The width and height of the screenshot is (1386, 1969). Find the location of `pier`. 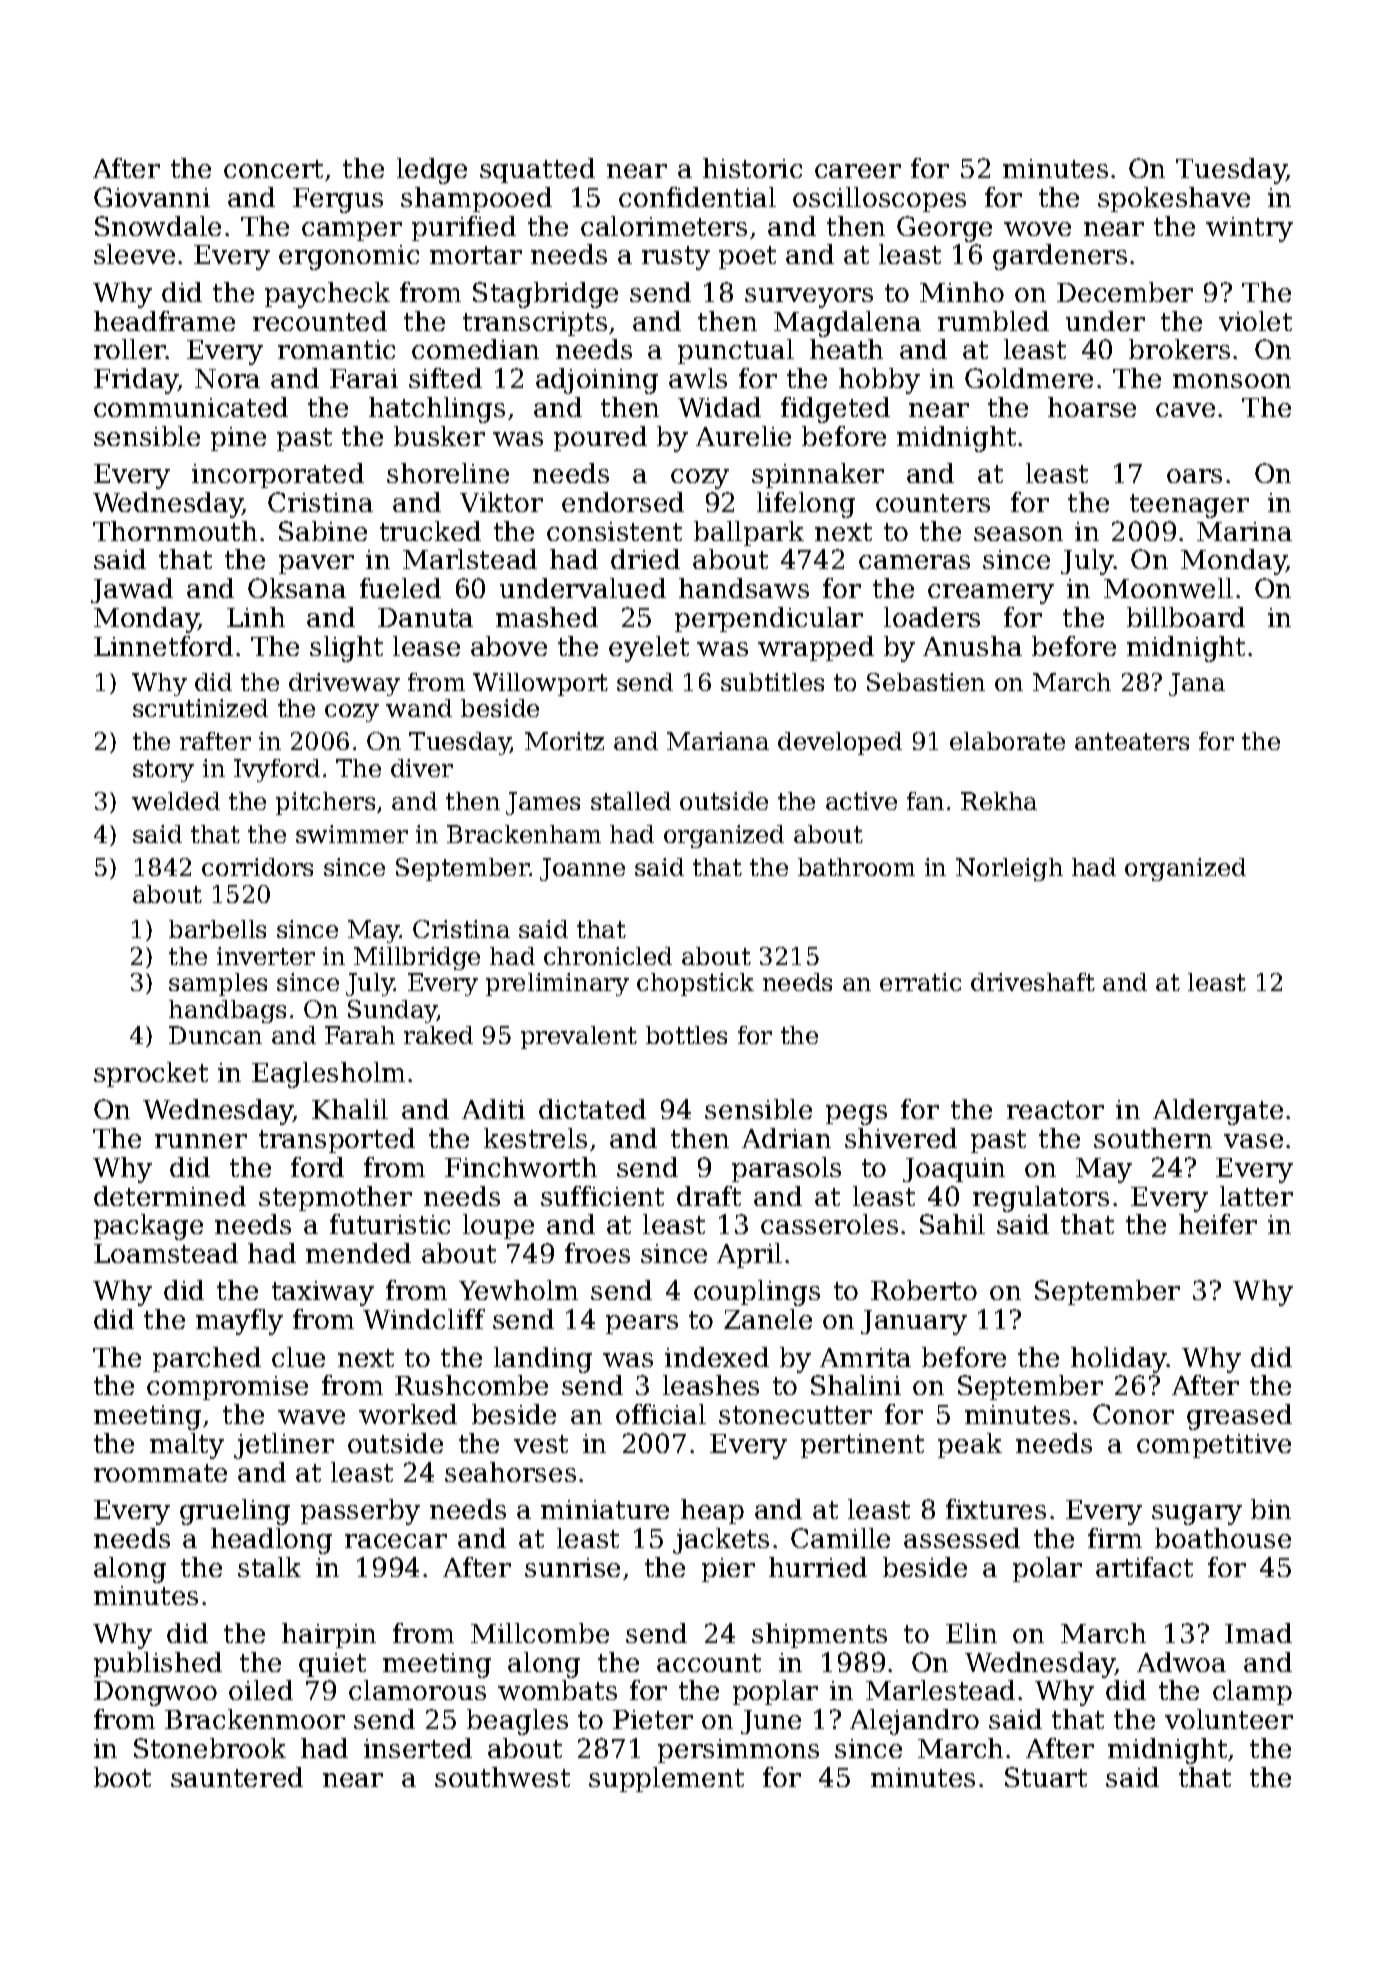

pier is located at coordinates (728, 1570).
